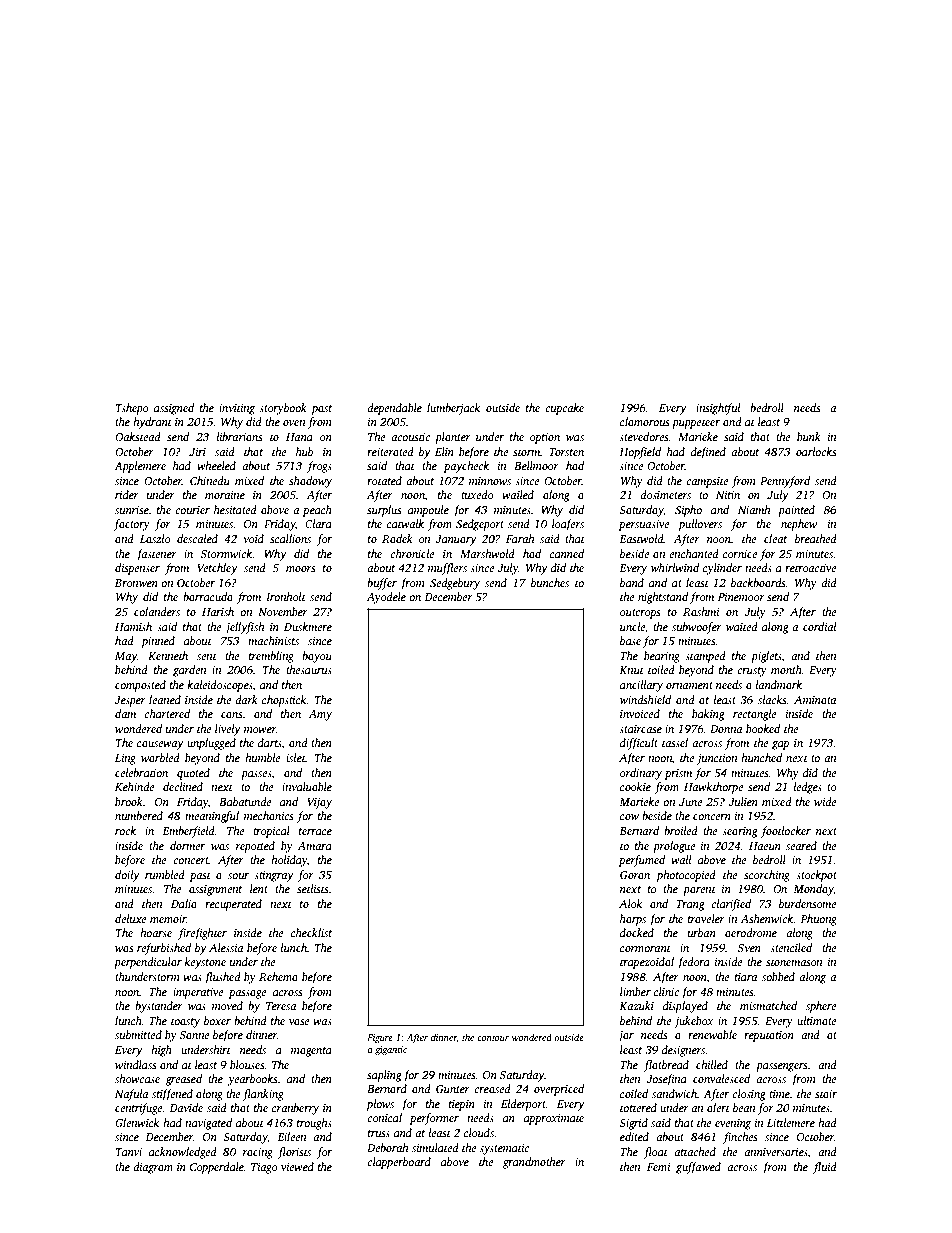 The image size is (952, 1233). Describe the element at coordinates (139, 1109) in the image. I see `centrifuge` at that location.
